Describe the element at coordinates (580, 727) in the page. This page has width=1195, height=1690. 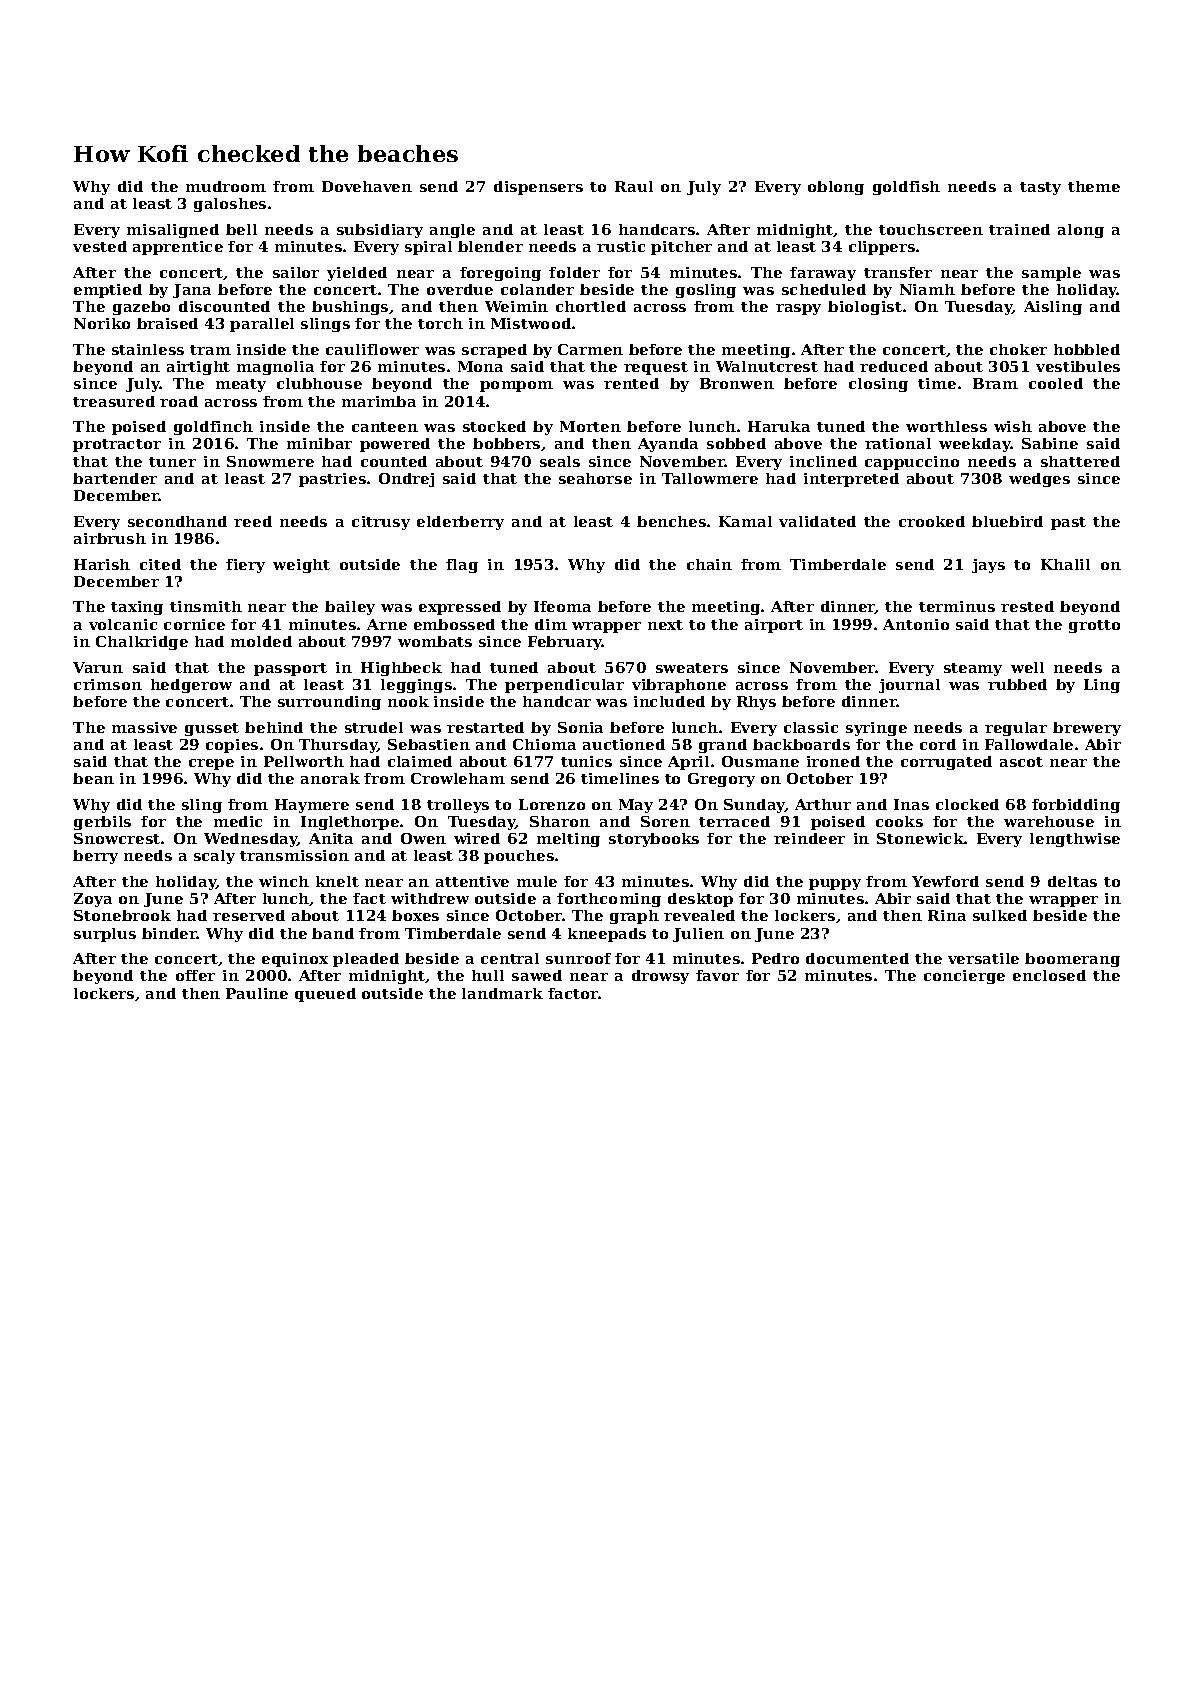
I see `Sonia` at that location.
